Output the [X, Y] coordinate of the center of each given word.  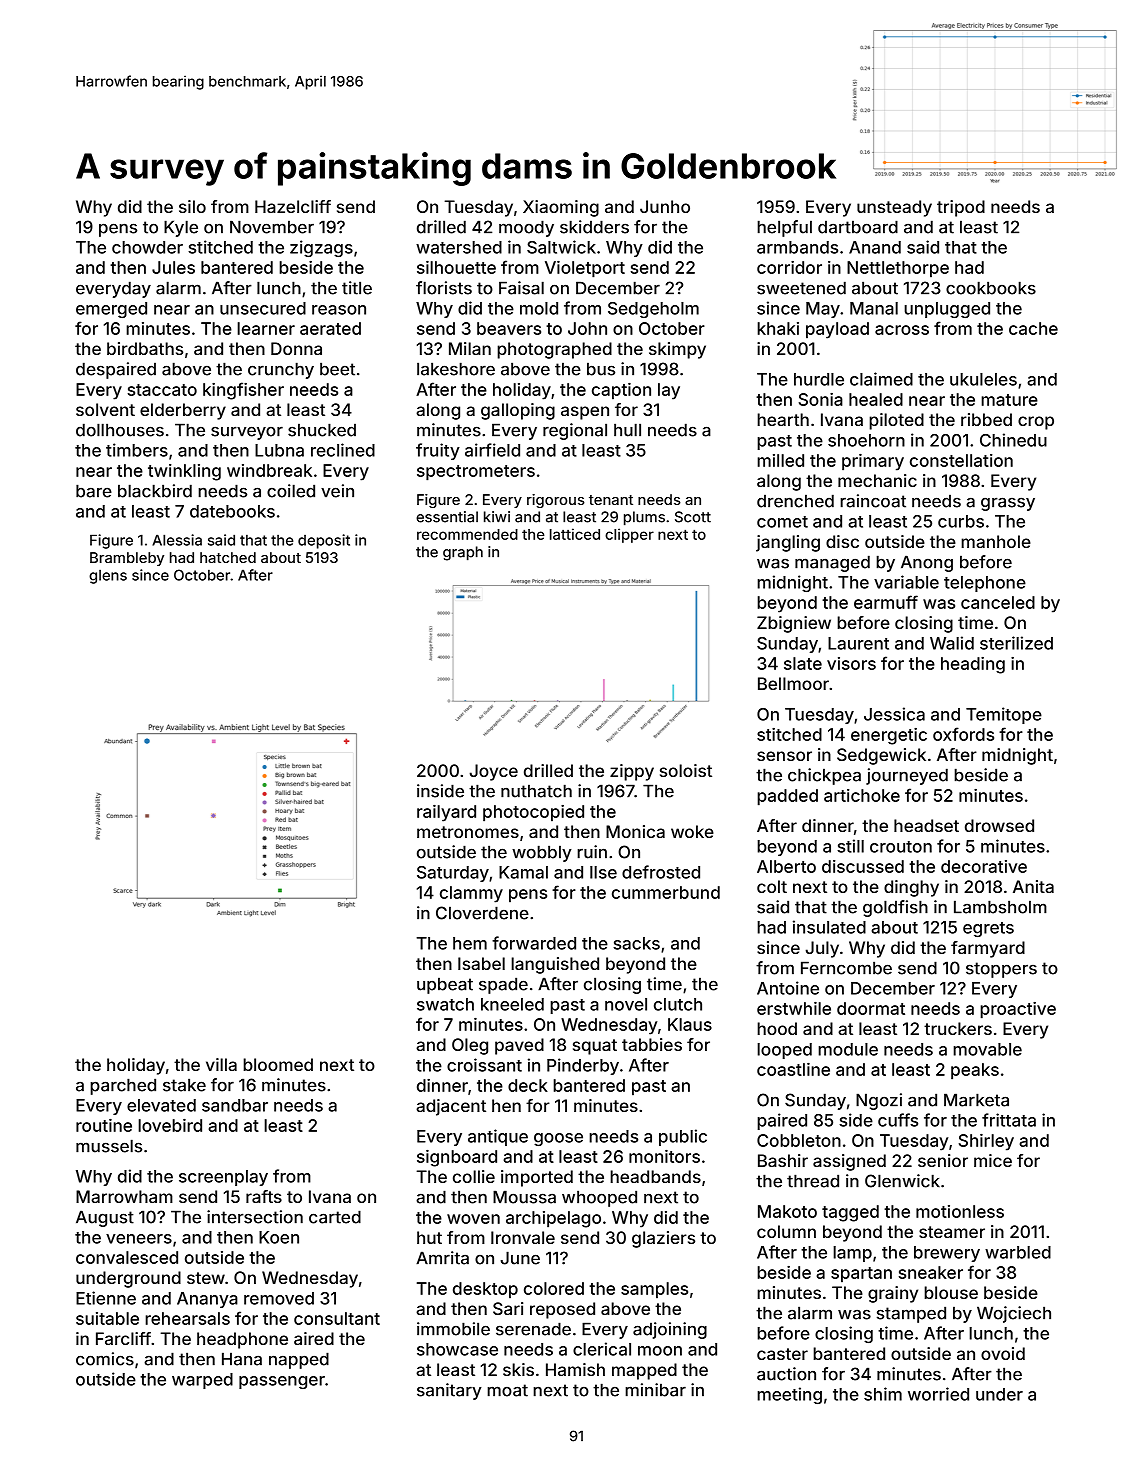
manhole [996, 541]
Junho [665, 206]
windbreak [269, 470]
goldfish [895, 908]
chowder [147, 247]
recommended [467, 534]
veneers [139, 1239]
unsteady [894, 208]
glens [108, 577]
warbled [1018, 1252]
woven [473, 1219]
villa [221, 1064]
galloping [518, 411]
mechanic [877, 480]
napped [299, 1360]
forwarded [534, 943]
